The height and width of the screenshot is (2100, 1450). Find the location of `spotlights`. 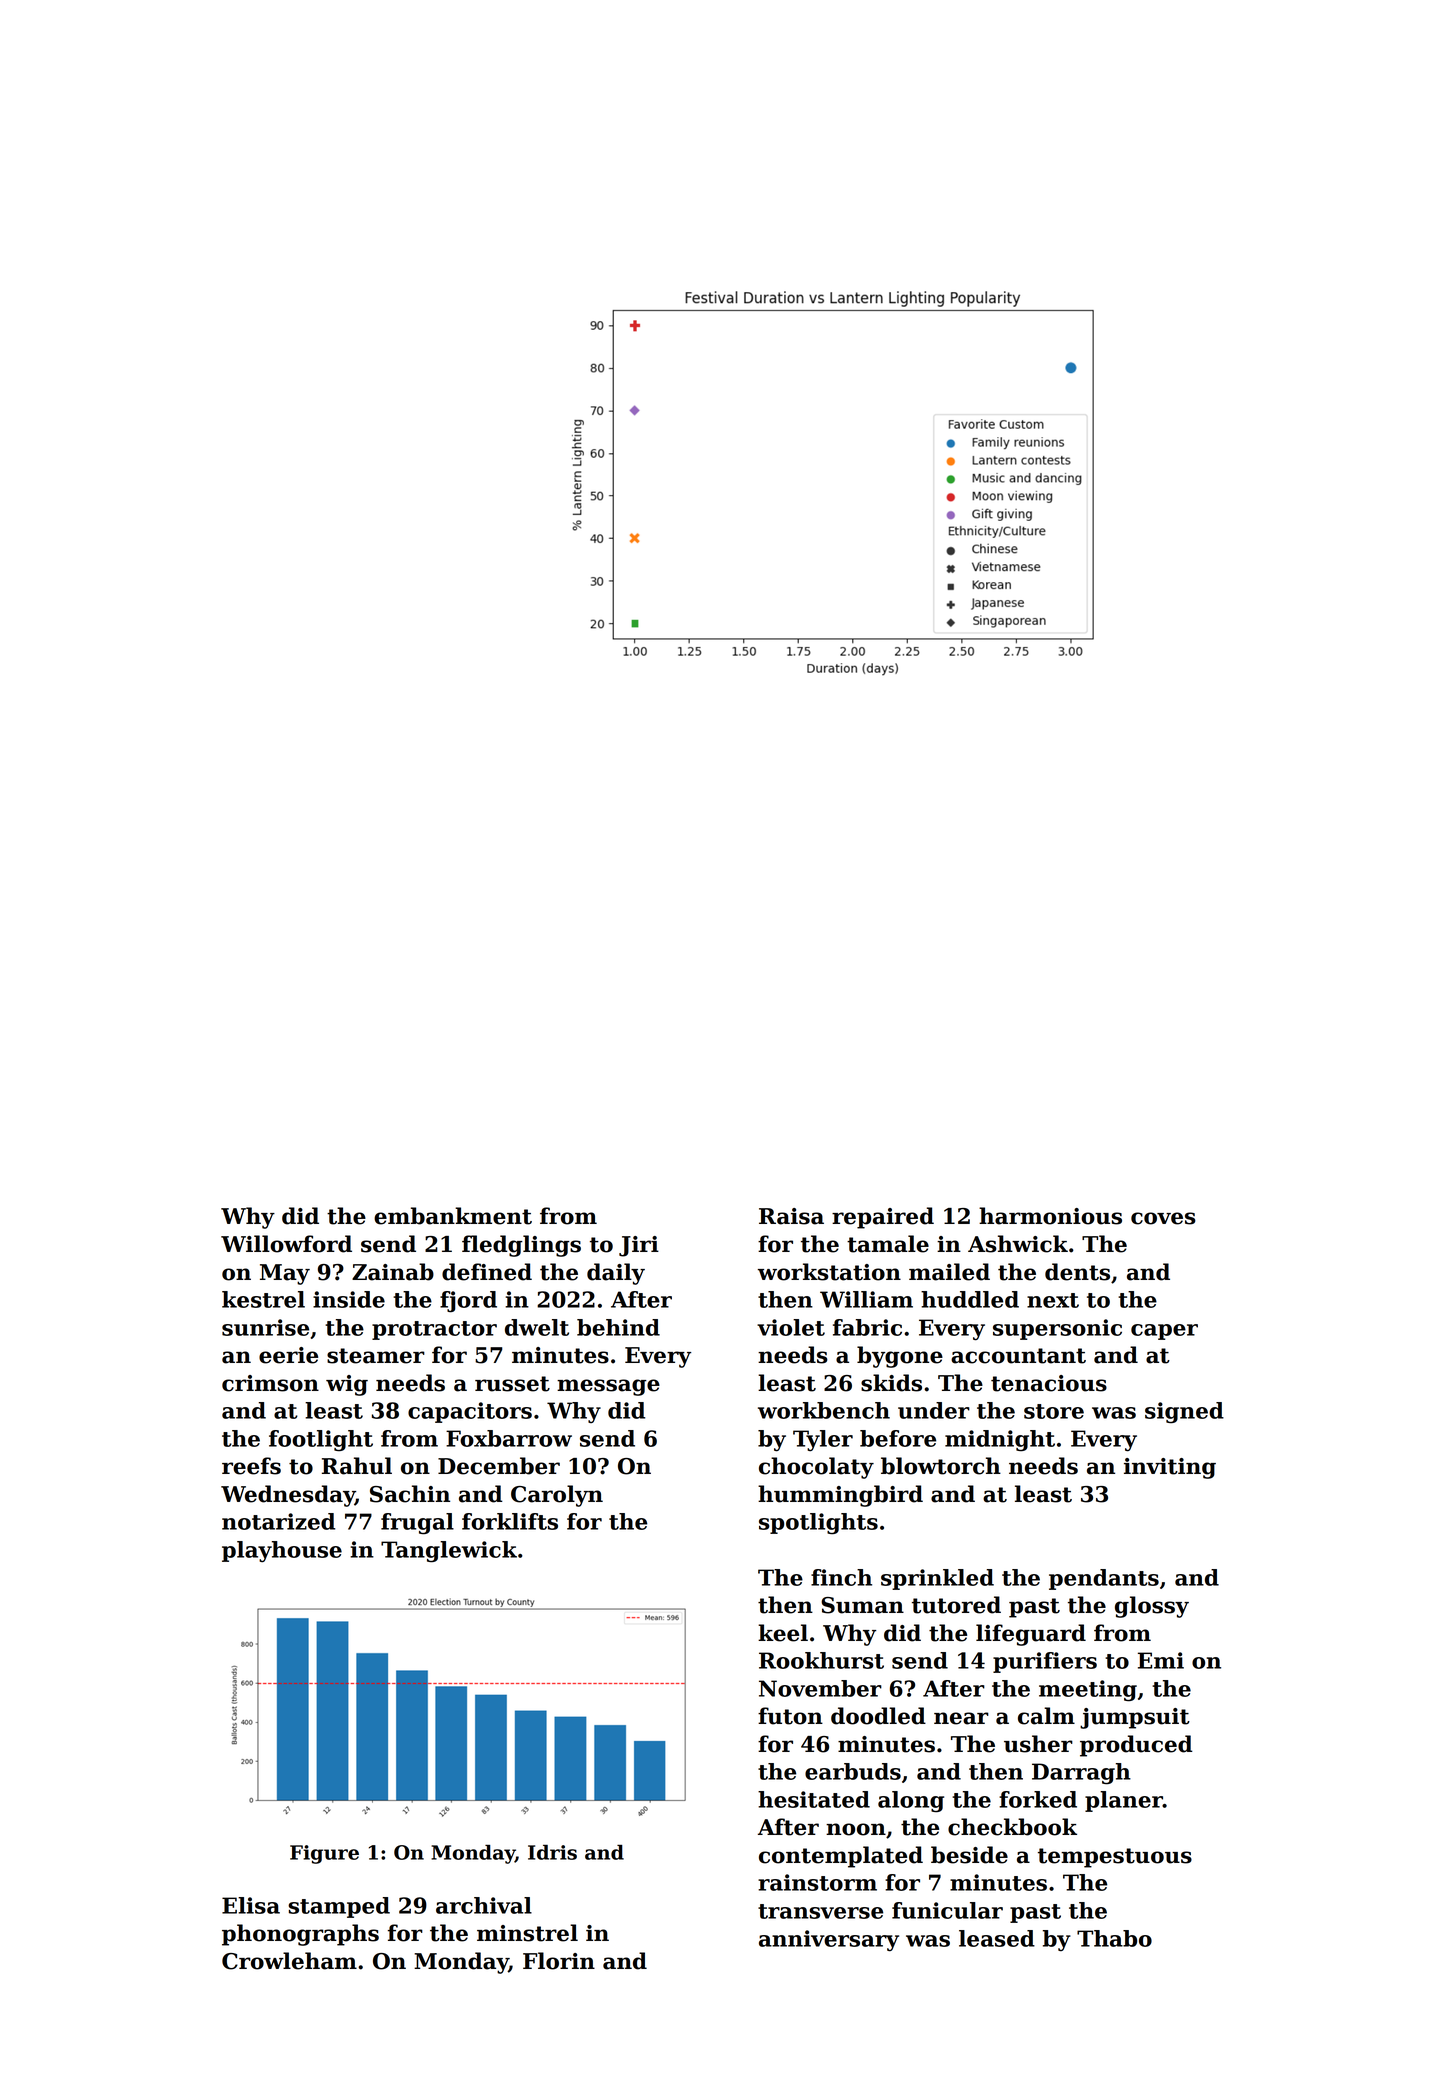

spotlights is located at coordinates (818, 1524).
